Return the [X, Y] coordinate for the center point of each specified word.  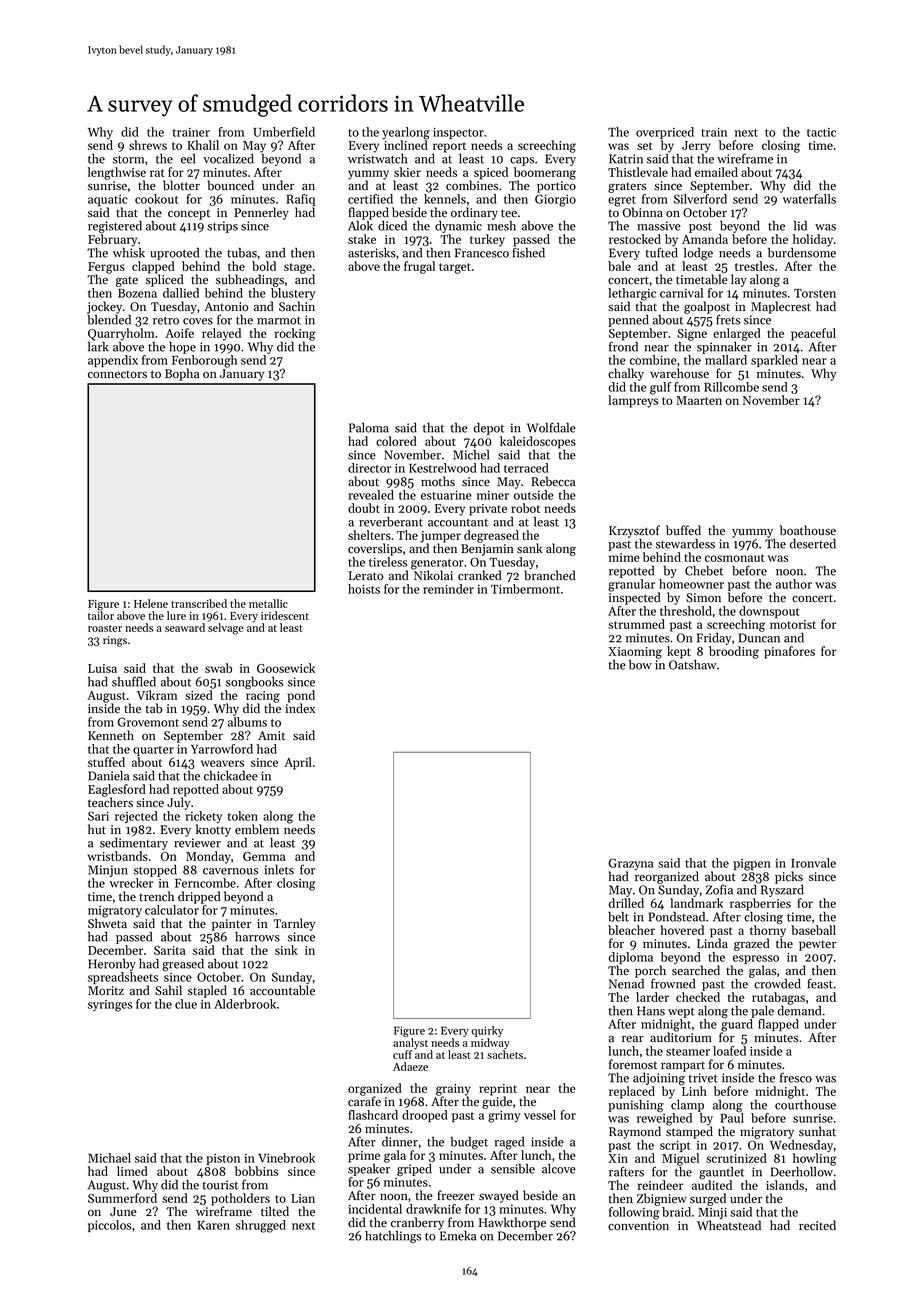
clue [186, 1004]
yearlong [406, 133]
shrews [148, 145]
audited [712, 1185]
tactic [821, 132]
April [298, 763]
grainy [453, 1090]
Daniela [108, 776]
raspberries [760, 904]
